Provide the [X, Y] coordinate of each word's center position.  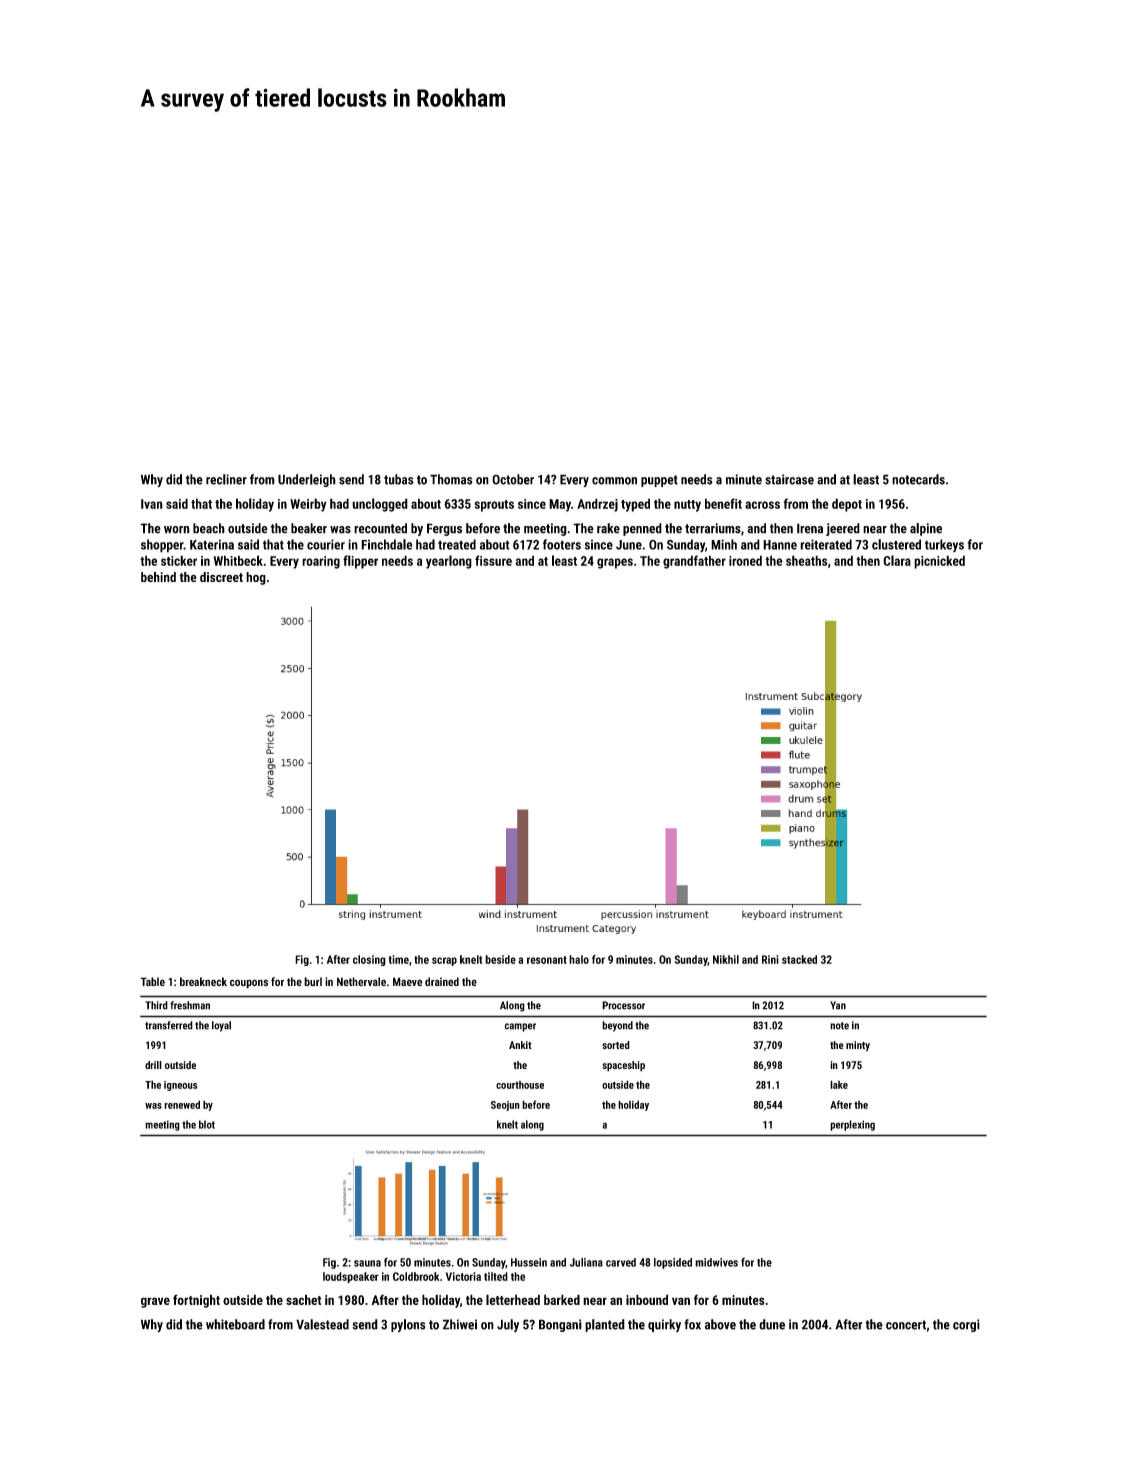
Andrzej [597, 505]
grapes [615, 563]
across [762, 505]
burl [313, 981]
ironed [745, 560]
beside [500, 959]
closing [369, 960]
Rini [770, 959]
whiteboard [235, 1324]
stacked [799, 959]
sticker [179, 560]
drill [153, 1065]
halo [579, 959]
